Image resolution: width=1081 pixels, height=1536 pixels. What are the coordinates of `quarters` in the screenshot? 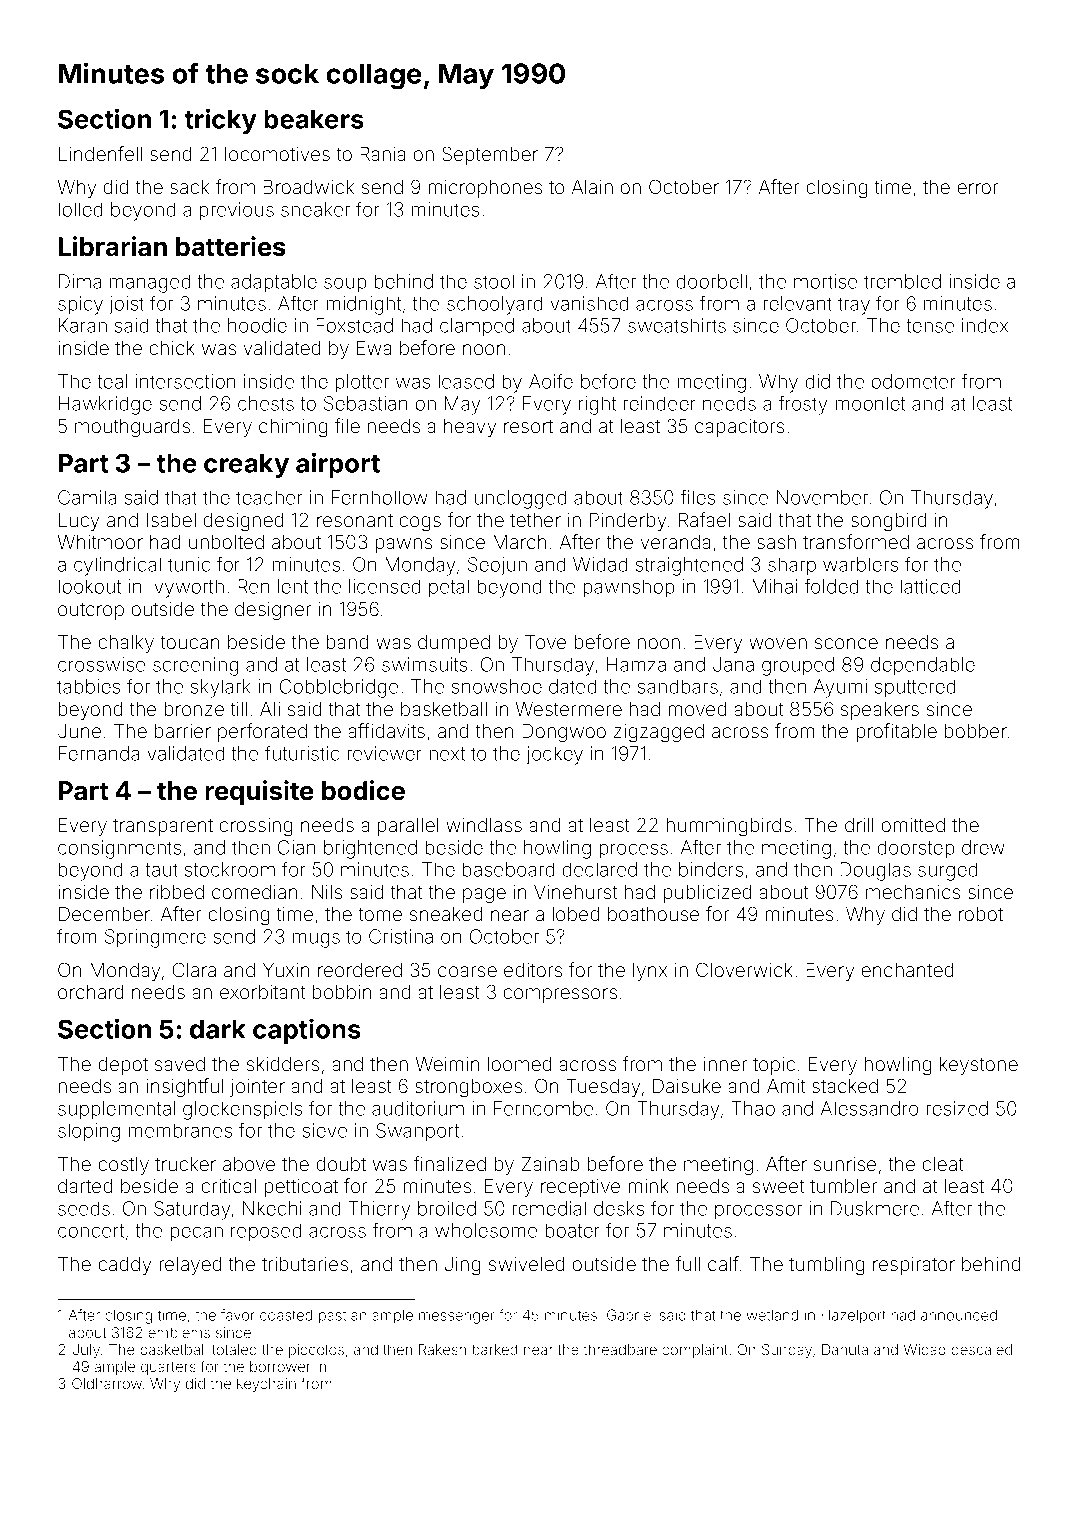 It's located at (168, 1368).
